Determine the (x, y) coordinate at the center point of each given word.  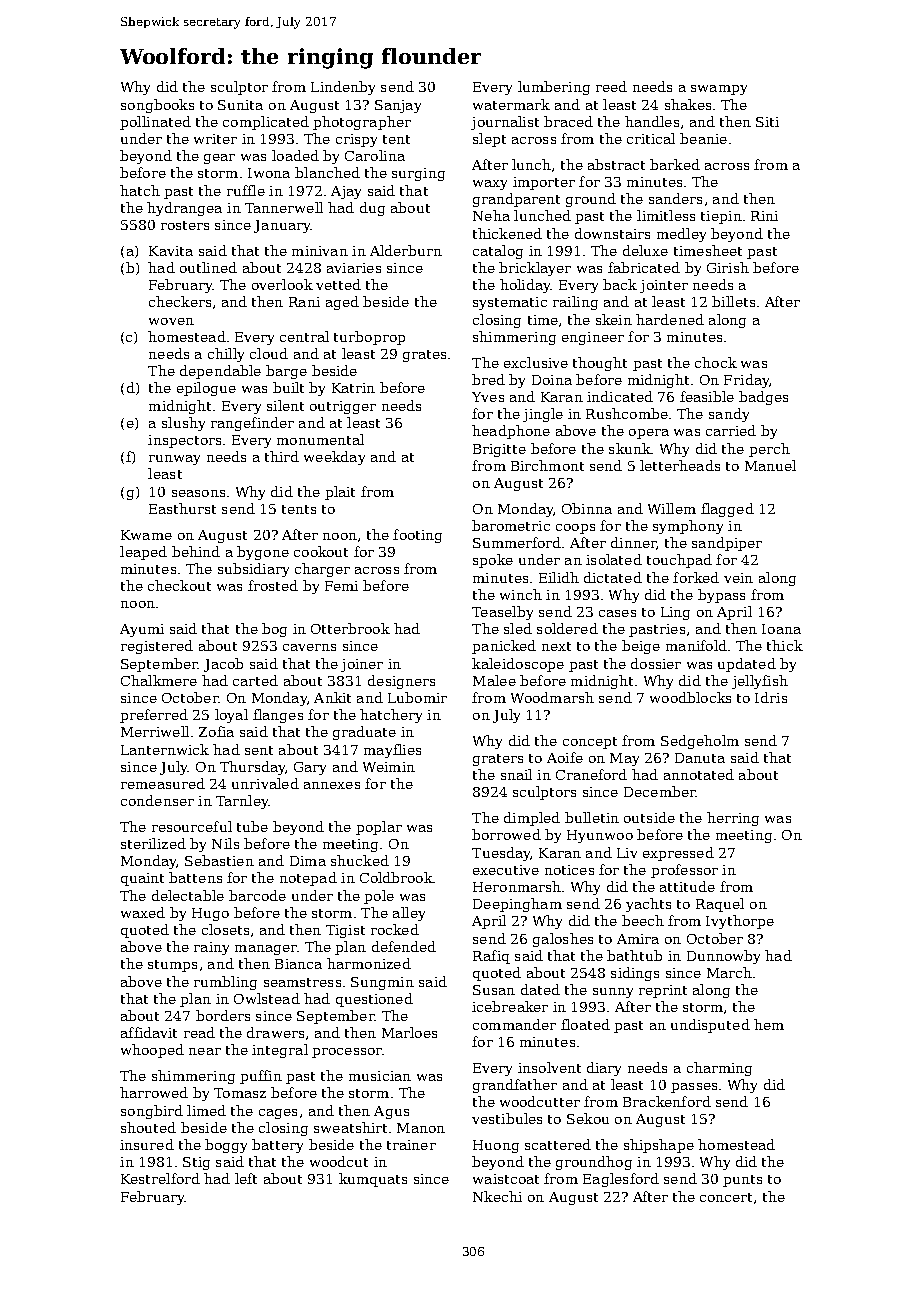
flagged (727, 510)
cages (278, 1114)
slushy (183, 424)
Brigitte (499, 450)
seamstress (302, 982)
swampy (719, 90)
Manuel (770, 465)
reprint (663, 991)
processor (347, 1053)
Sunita (240, 105)
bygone (263, 553)
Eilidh (559, 577)
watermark (511, 104)
